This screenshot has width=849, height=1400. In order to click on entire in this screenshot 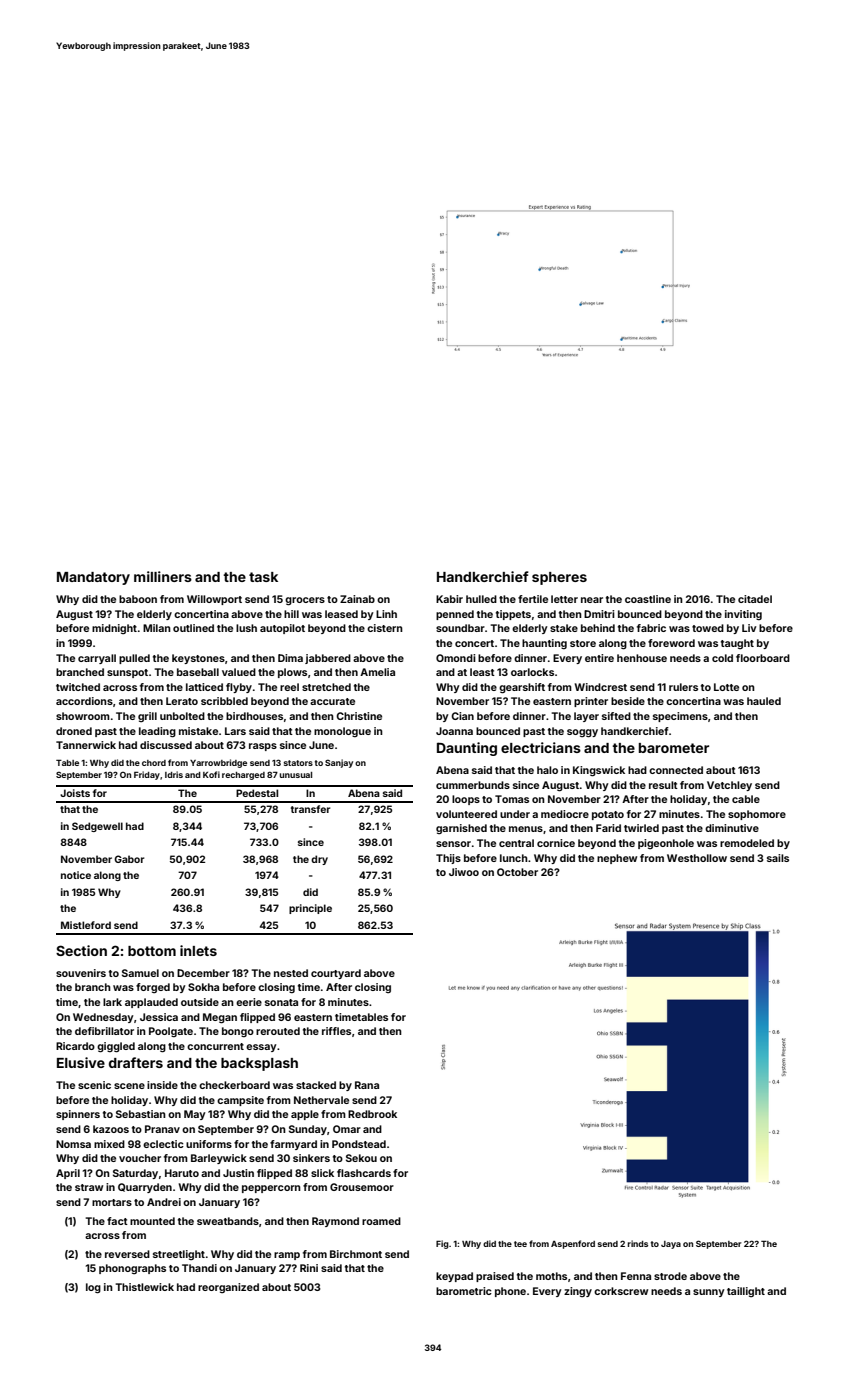, I will do `click(599, 658)`.
